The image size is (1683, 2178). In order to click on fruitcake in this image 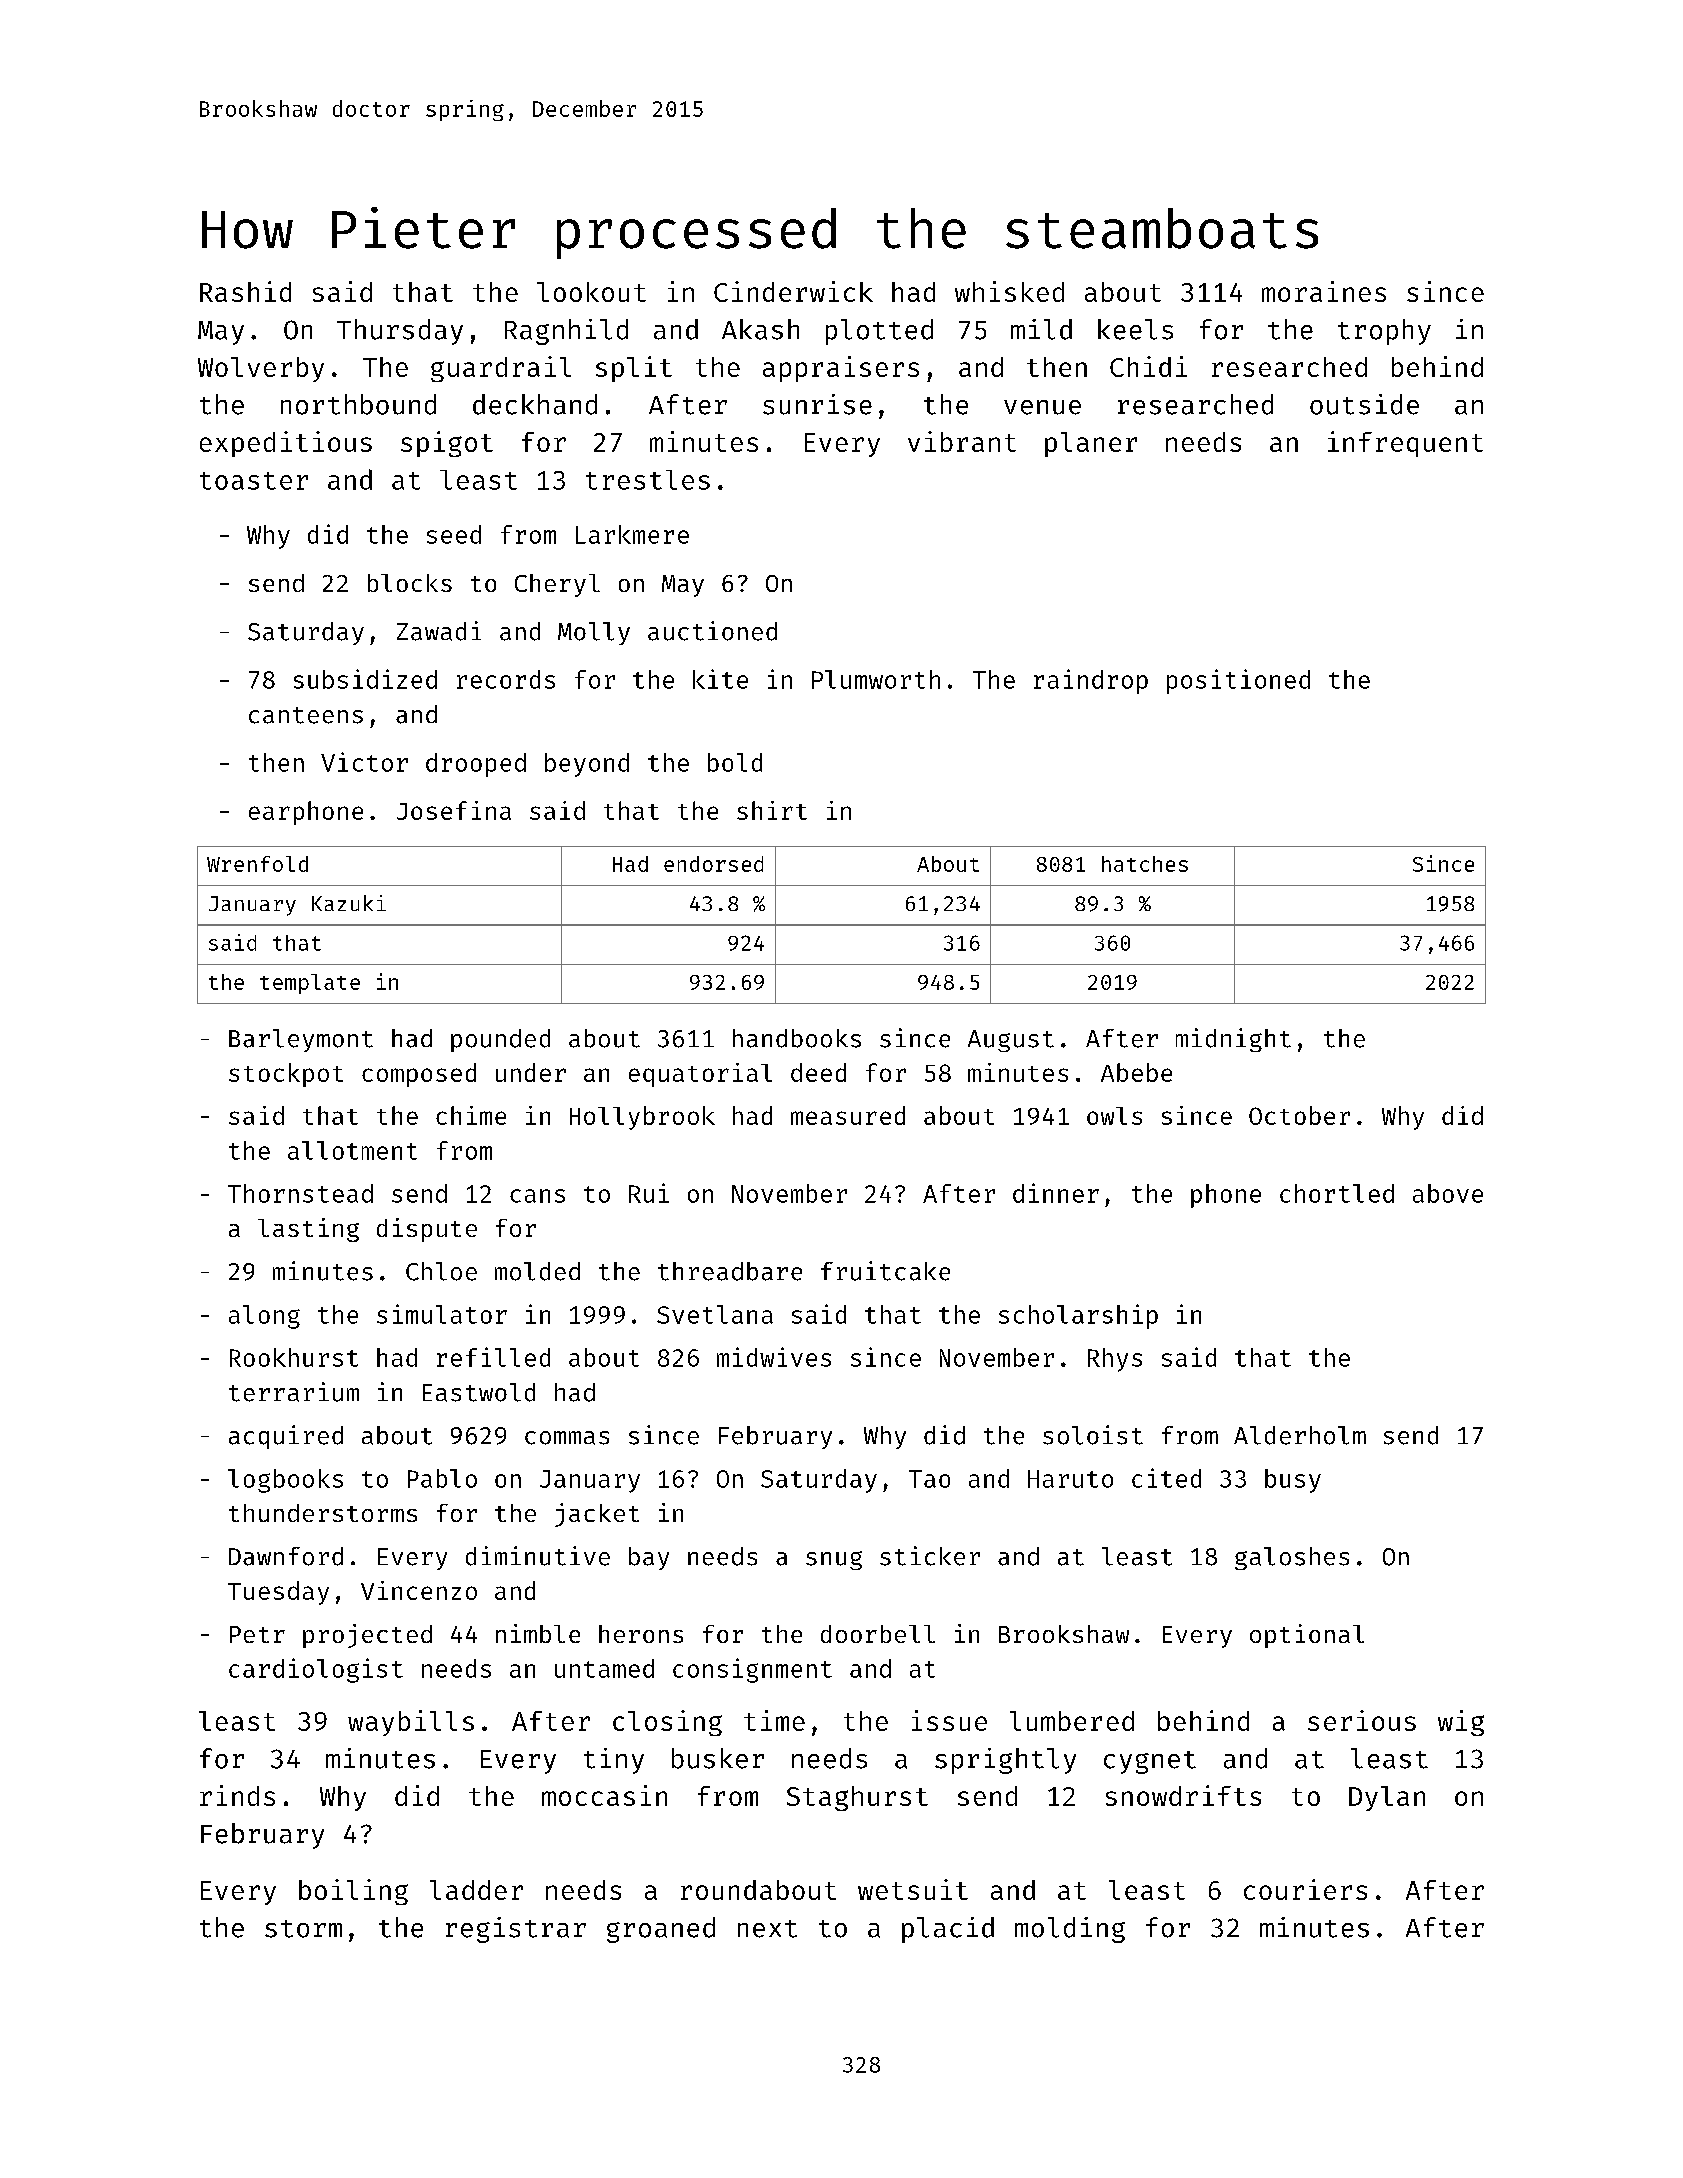, I will do `click(885, 1271)`.
